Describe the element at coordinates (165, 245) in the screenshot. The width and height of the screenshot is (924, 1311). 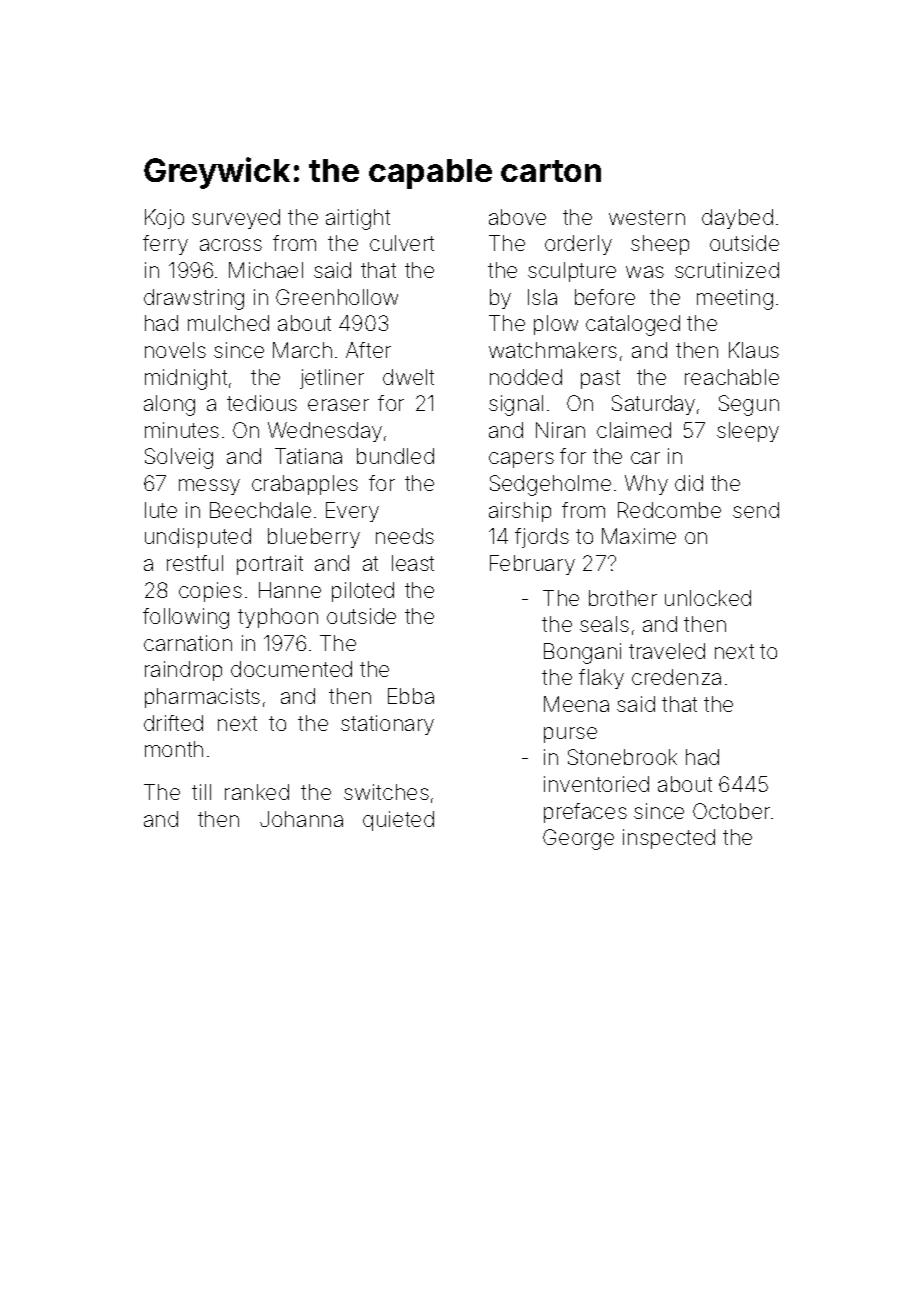
I see `ferry` at that location.
